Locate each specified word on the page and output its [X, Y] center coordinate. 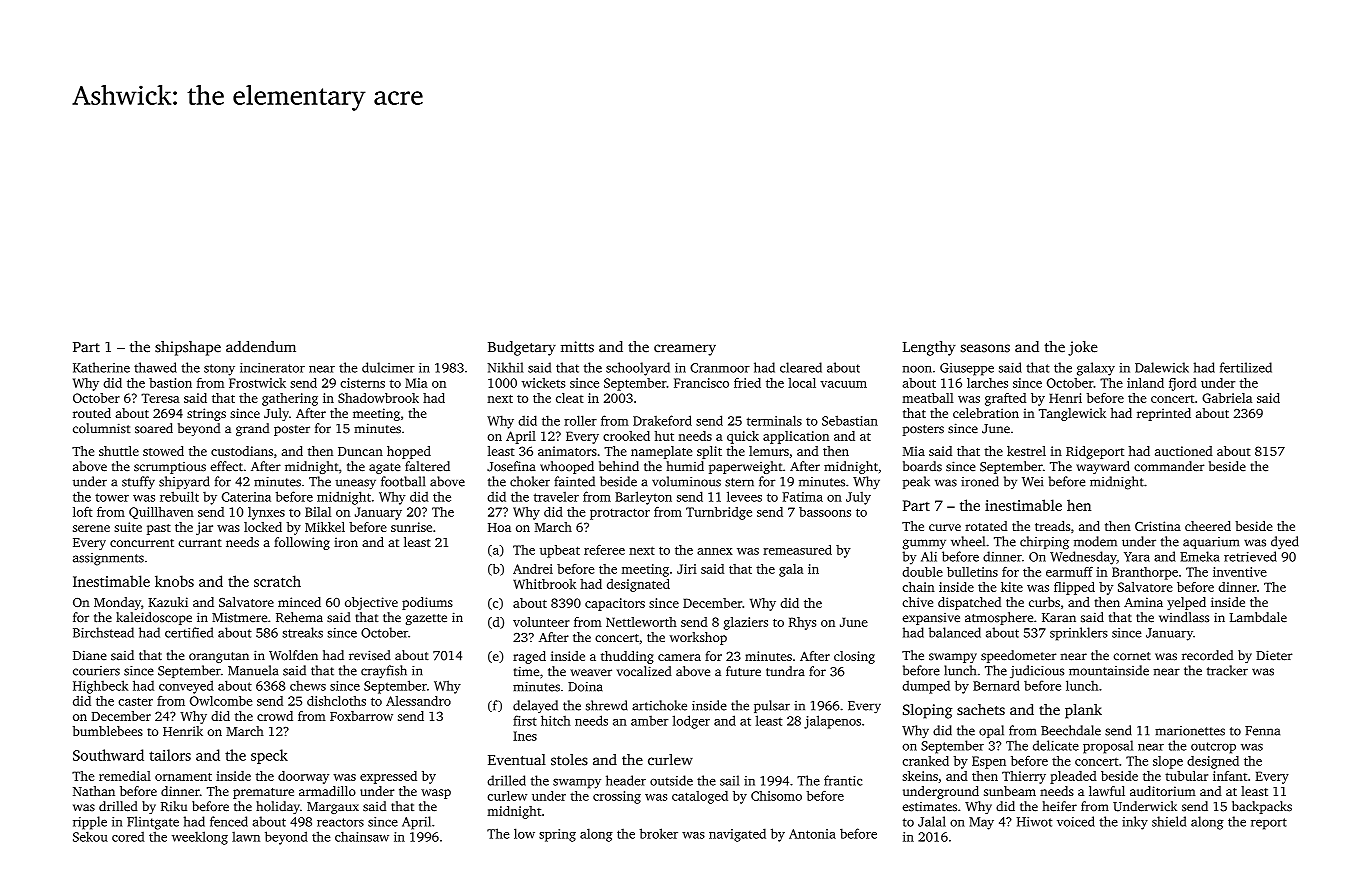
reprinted [1164, 414]
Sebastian [850, 420]
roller [580, 420]
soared [154, 428]
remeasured [797, 550]
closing [854, 657]
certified [189, 632]
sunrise [411, 527]
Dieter [1274, 655]
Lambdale [1258, 617]
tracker [1227, 670]
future [743, 671]
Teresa [160, 398]
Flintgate [153, 823]
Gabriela [1227, 398]
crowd [275, 716]
